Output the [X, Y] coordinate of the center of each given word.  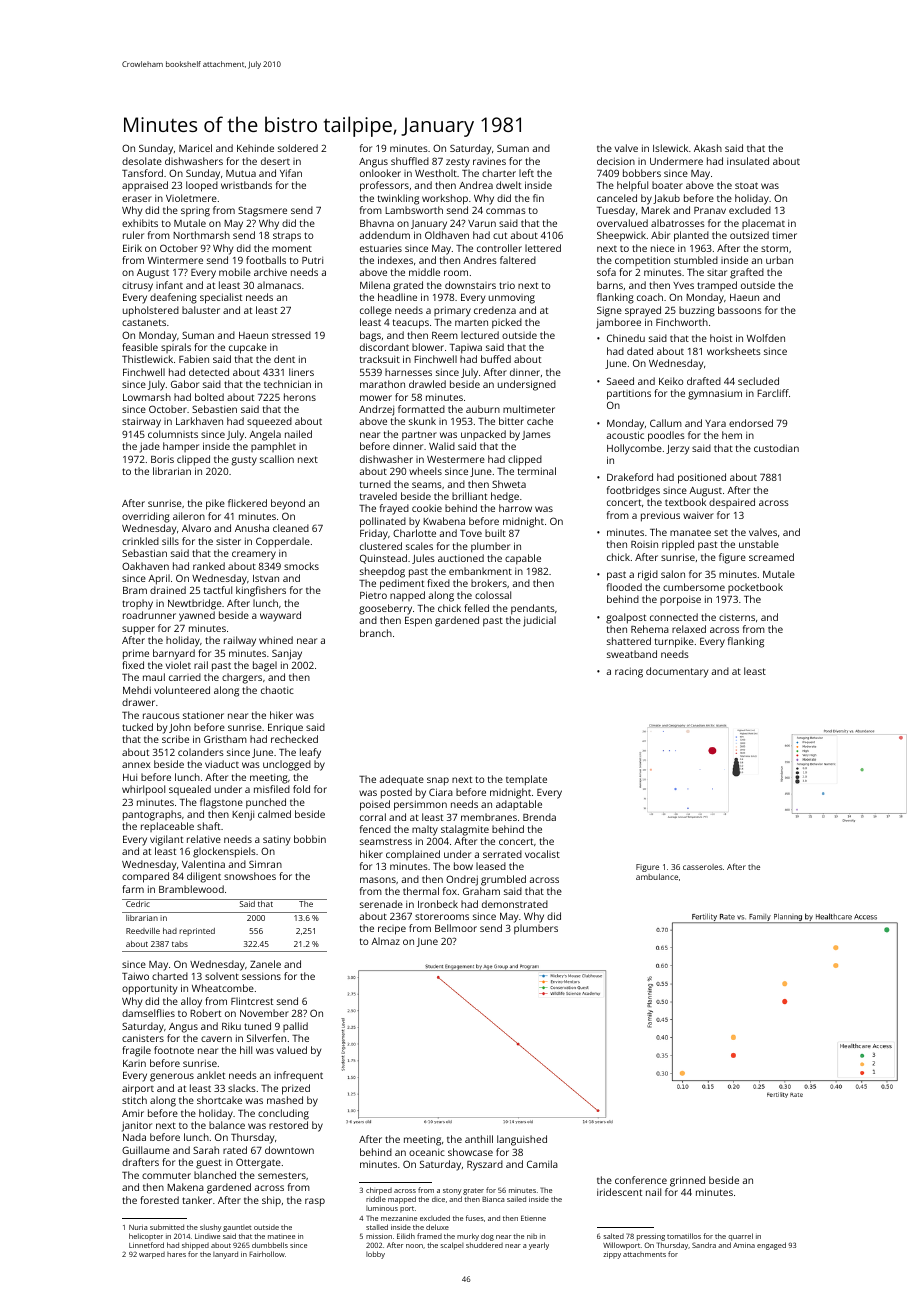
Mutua [241, 173]
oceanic [427, 1152]
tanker [197, 1200]
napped [407, 596]
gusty [244, 461]
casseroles [702, 867]
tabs [180, 944]
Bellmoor [456, 928]
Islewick [670, 148]
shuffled [410, 161]
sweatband [632, 654]
